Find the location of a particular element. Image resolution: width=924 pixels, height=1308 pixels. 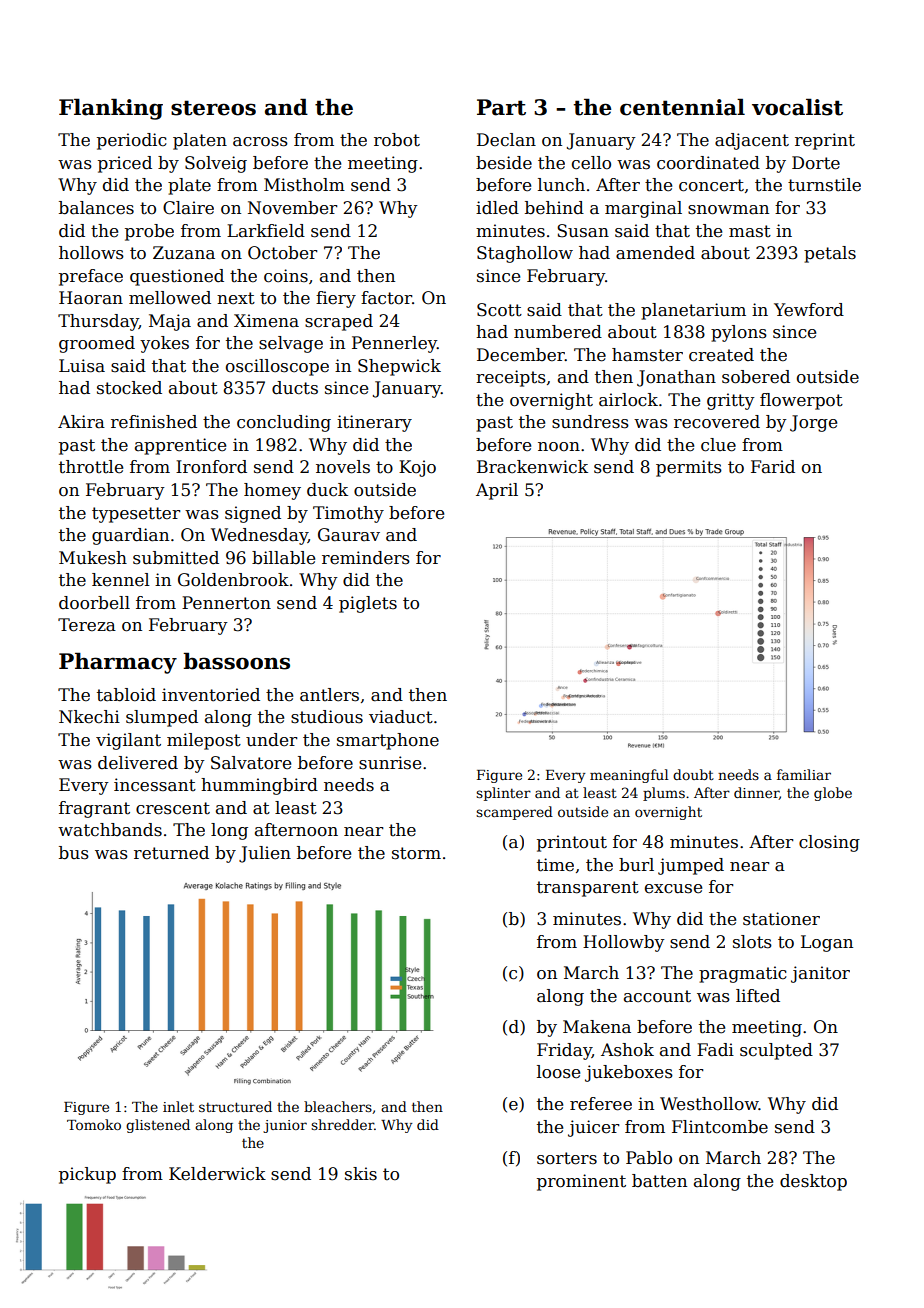

studious is located at coordinates (327, 717).
